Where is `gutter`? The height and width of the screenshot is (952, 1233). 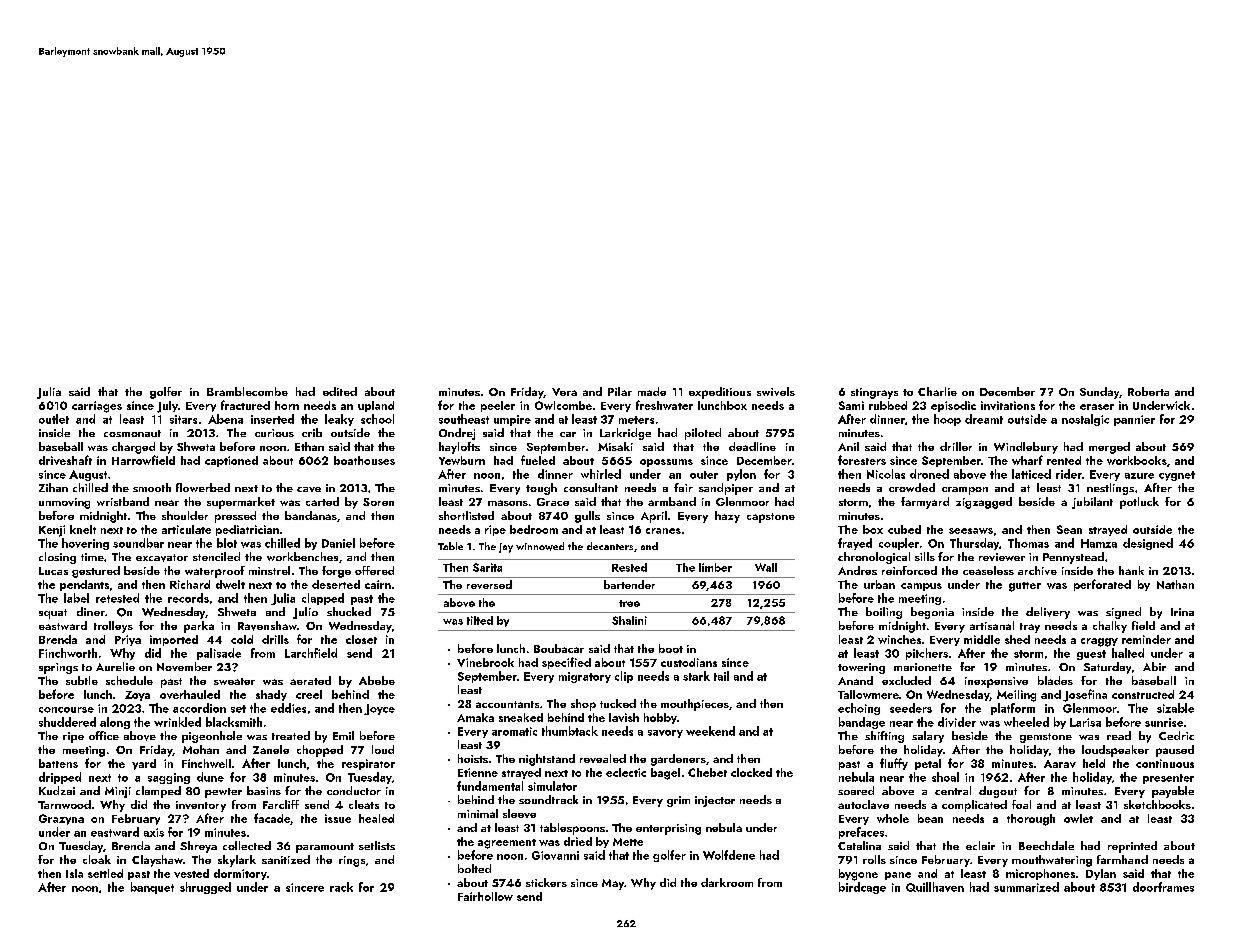
gutter is located at coordinates (1025, 587).
